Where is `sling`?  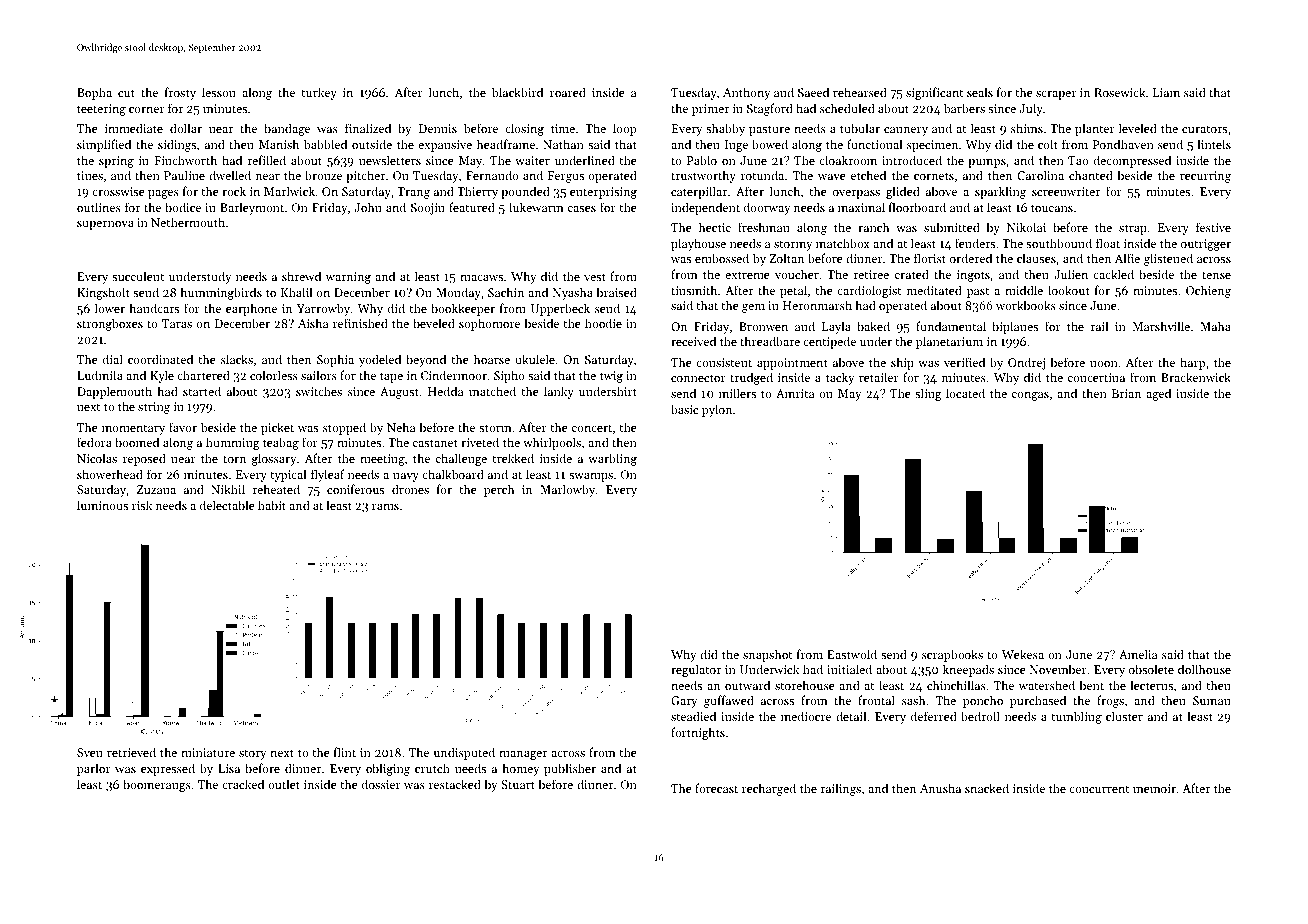 sling is located at coordinates (928, 394).
